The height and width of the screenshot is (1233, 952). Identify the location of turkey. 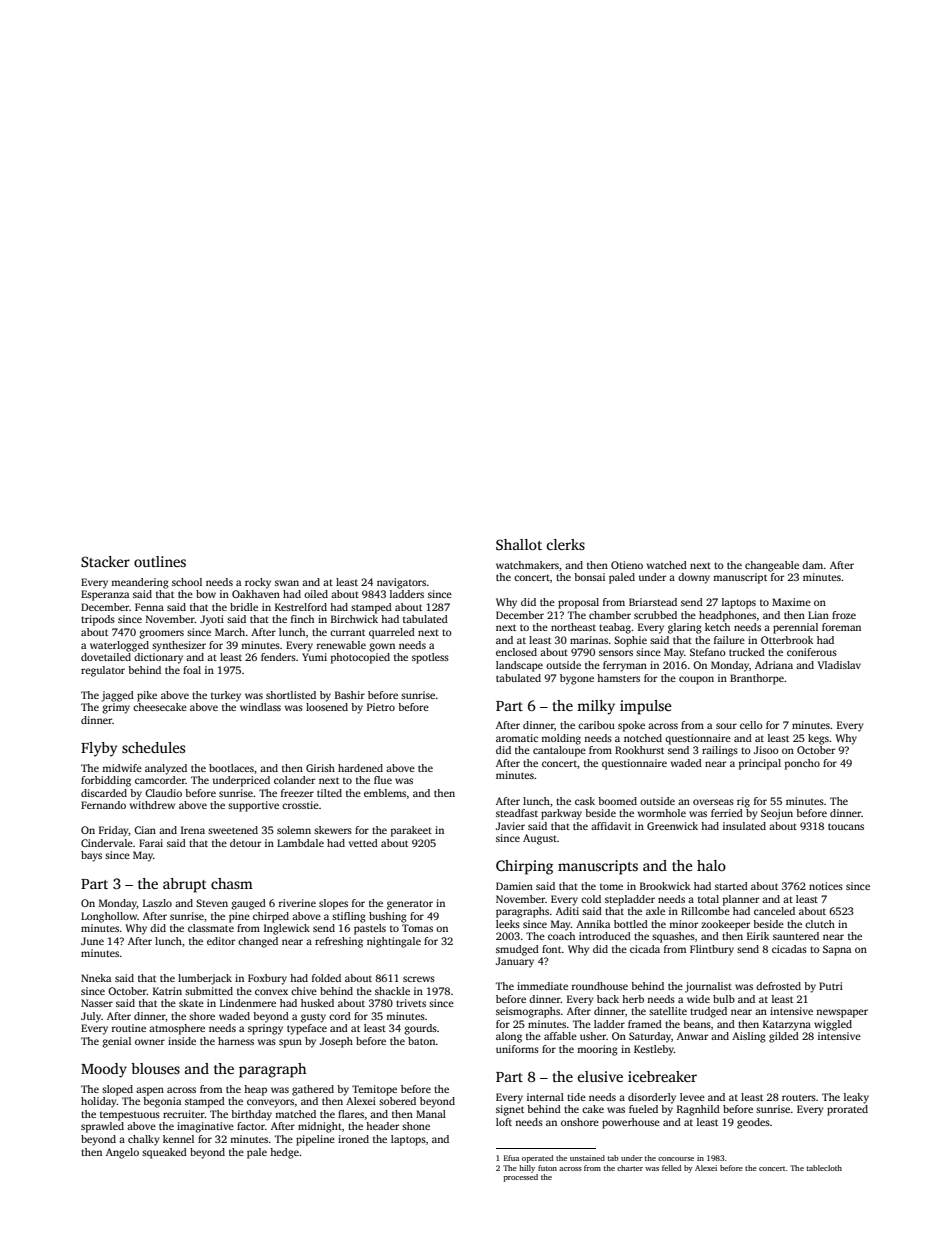
(226, 696).
